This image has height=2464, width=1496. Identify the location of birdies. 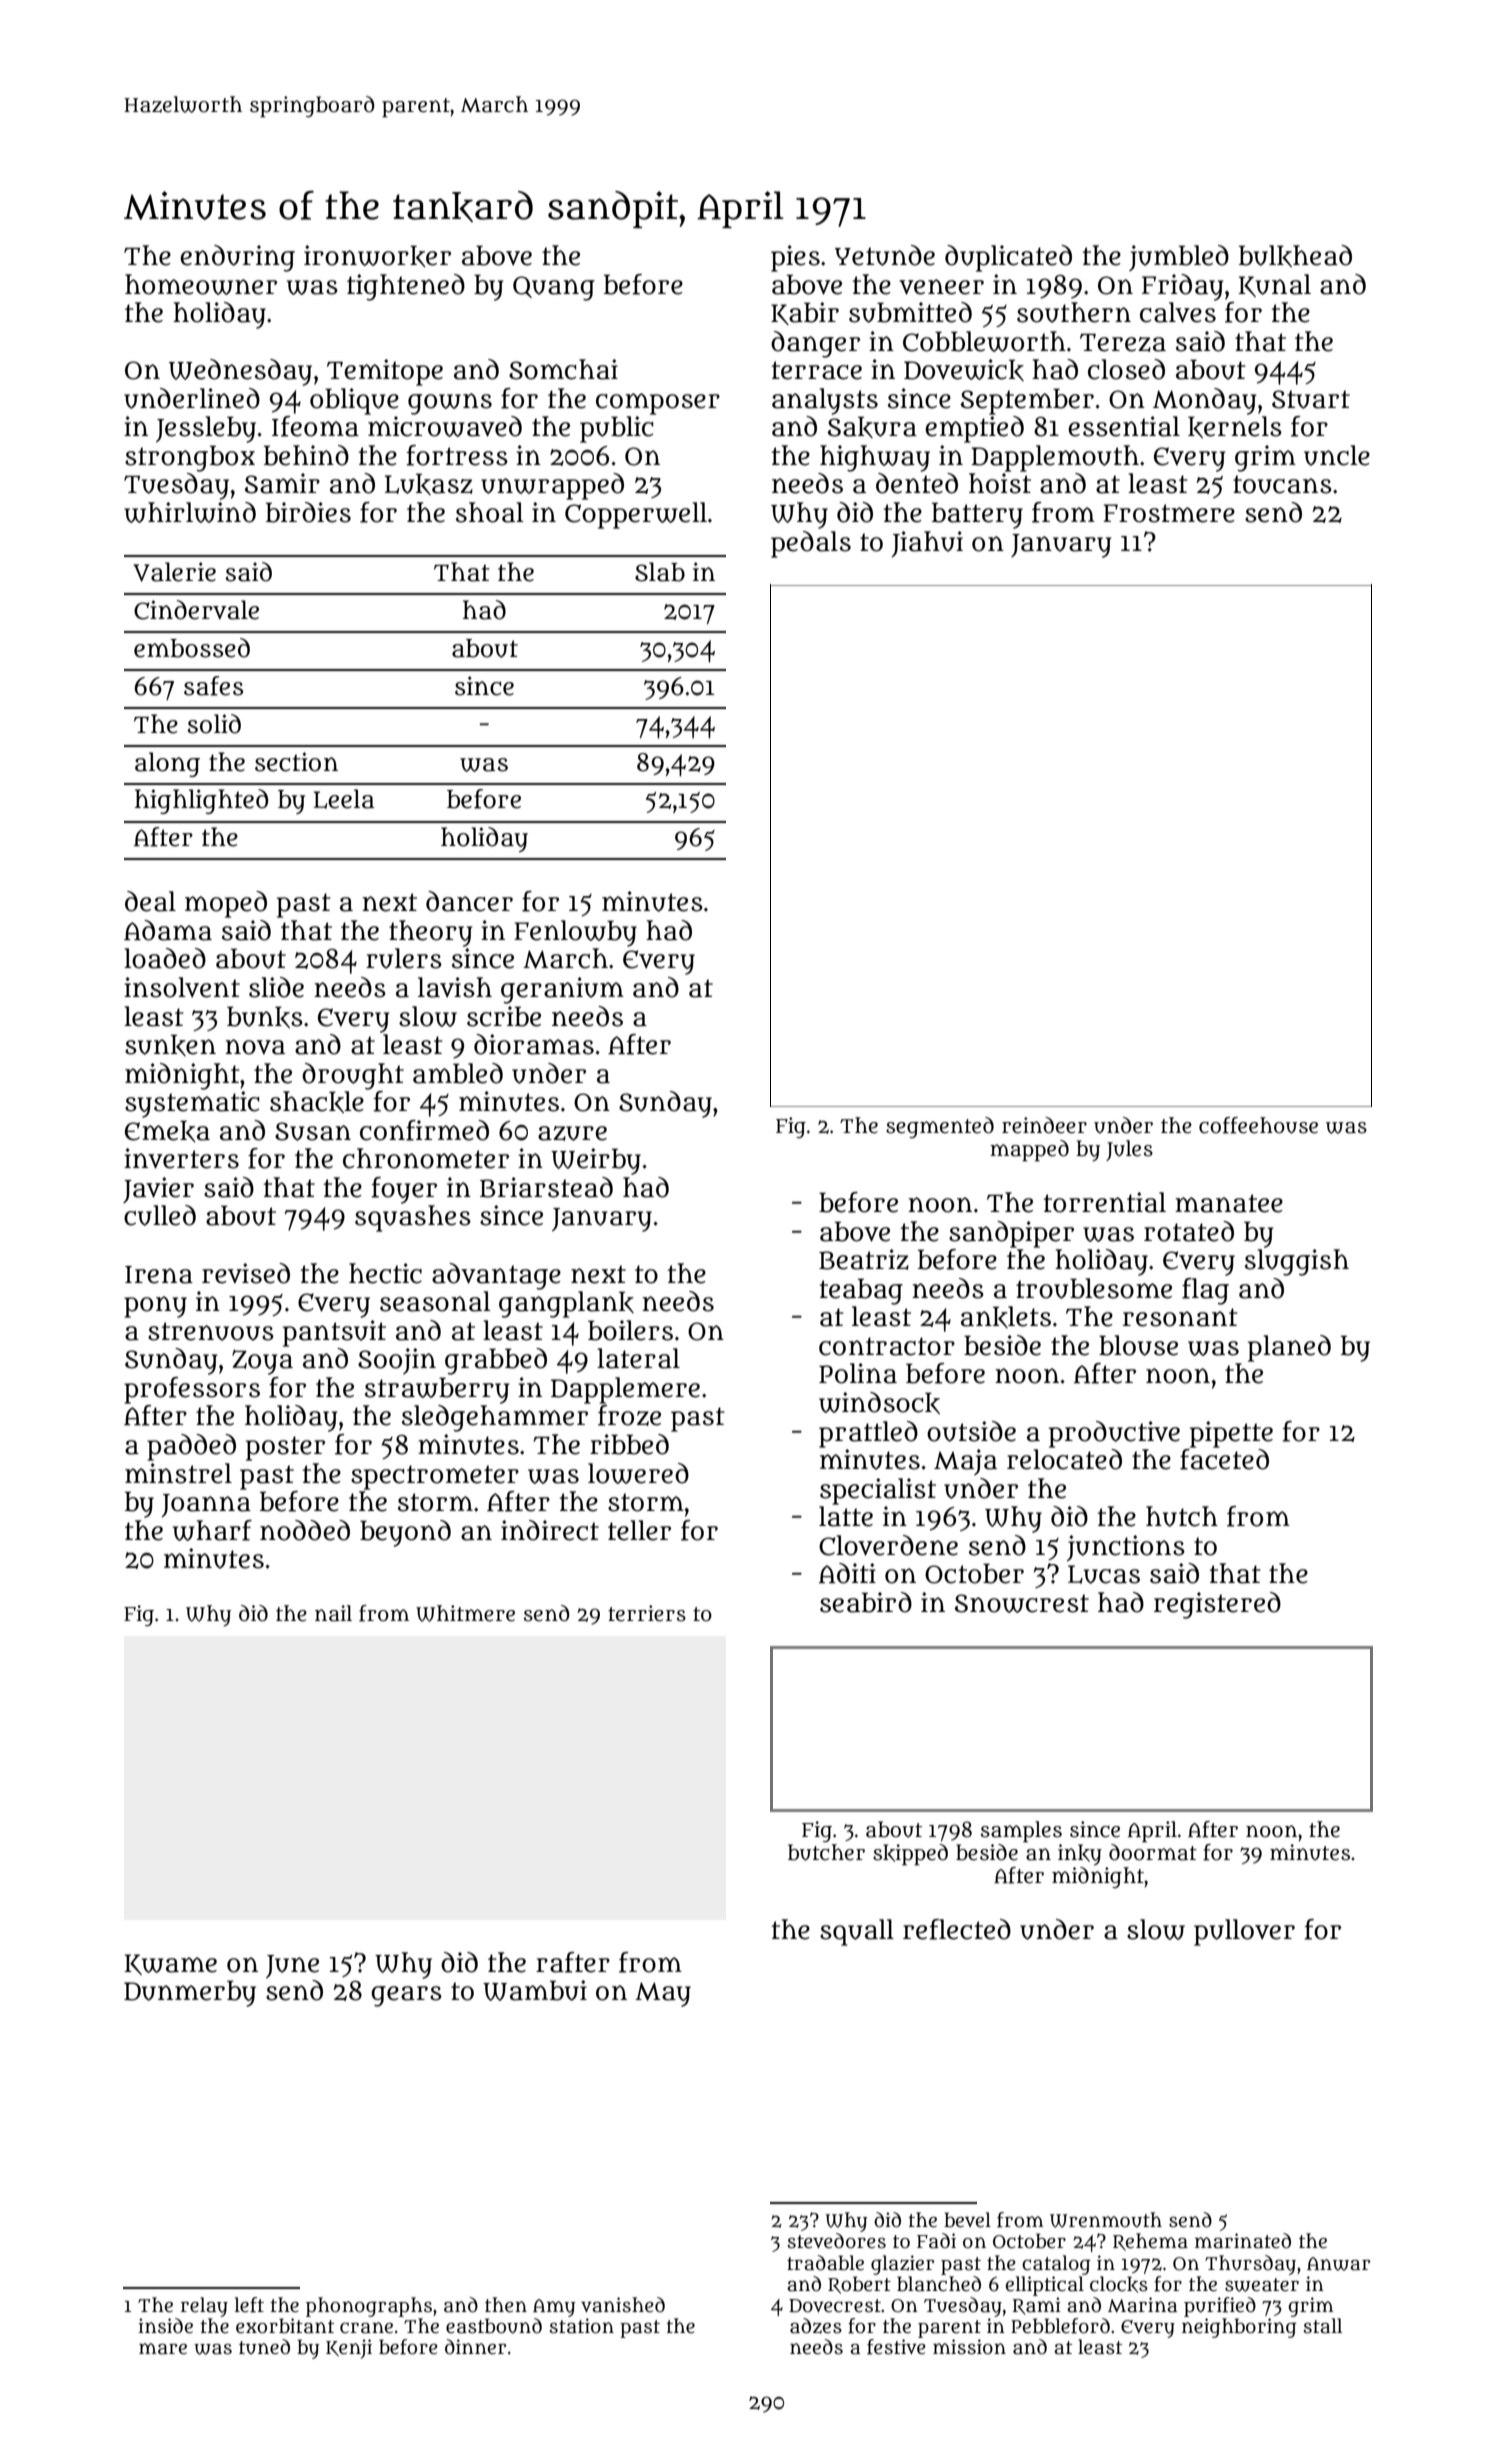
(308, 512).
